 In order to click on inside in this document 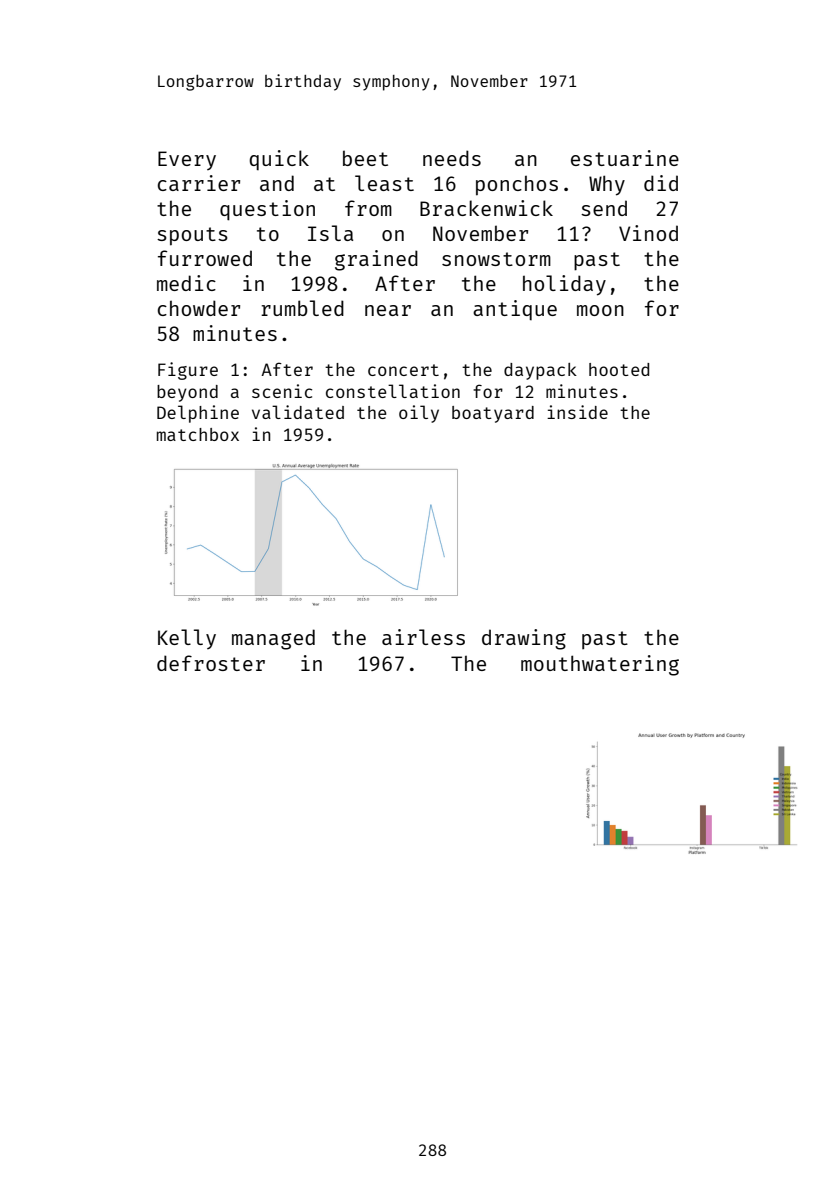, I will do `click(577, 412)`.
